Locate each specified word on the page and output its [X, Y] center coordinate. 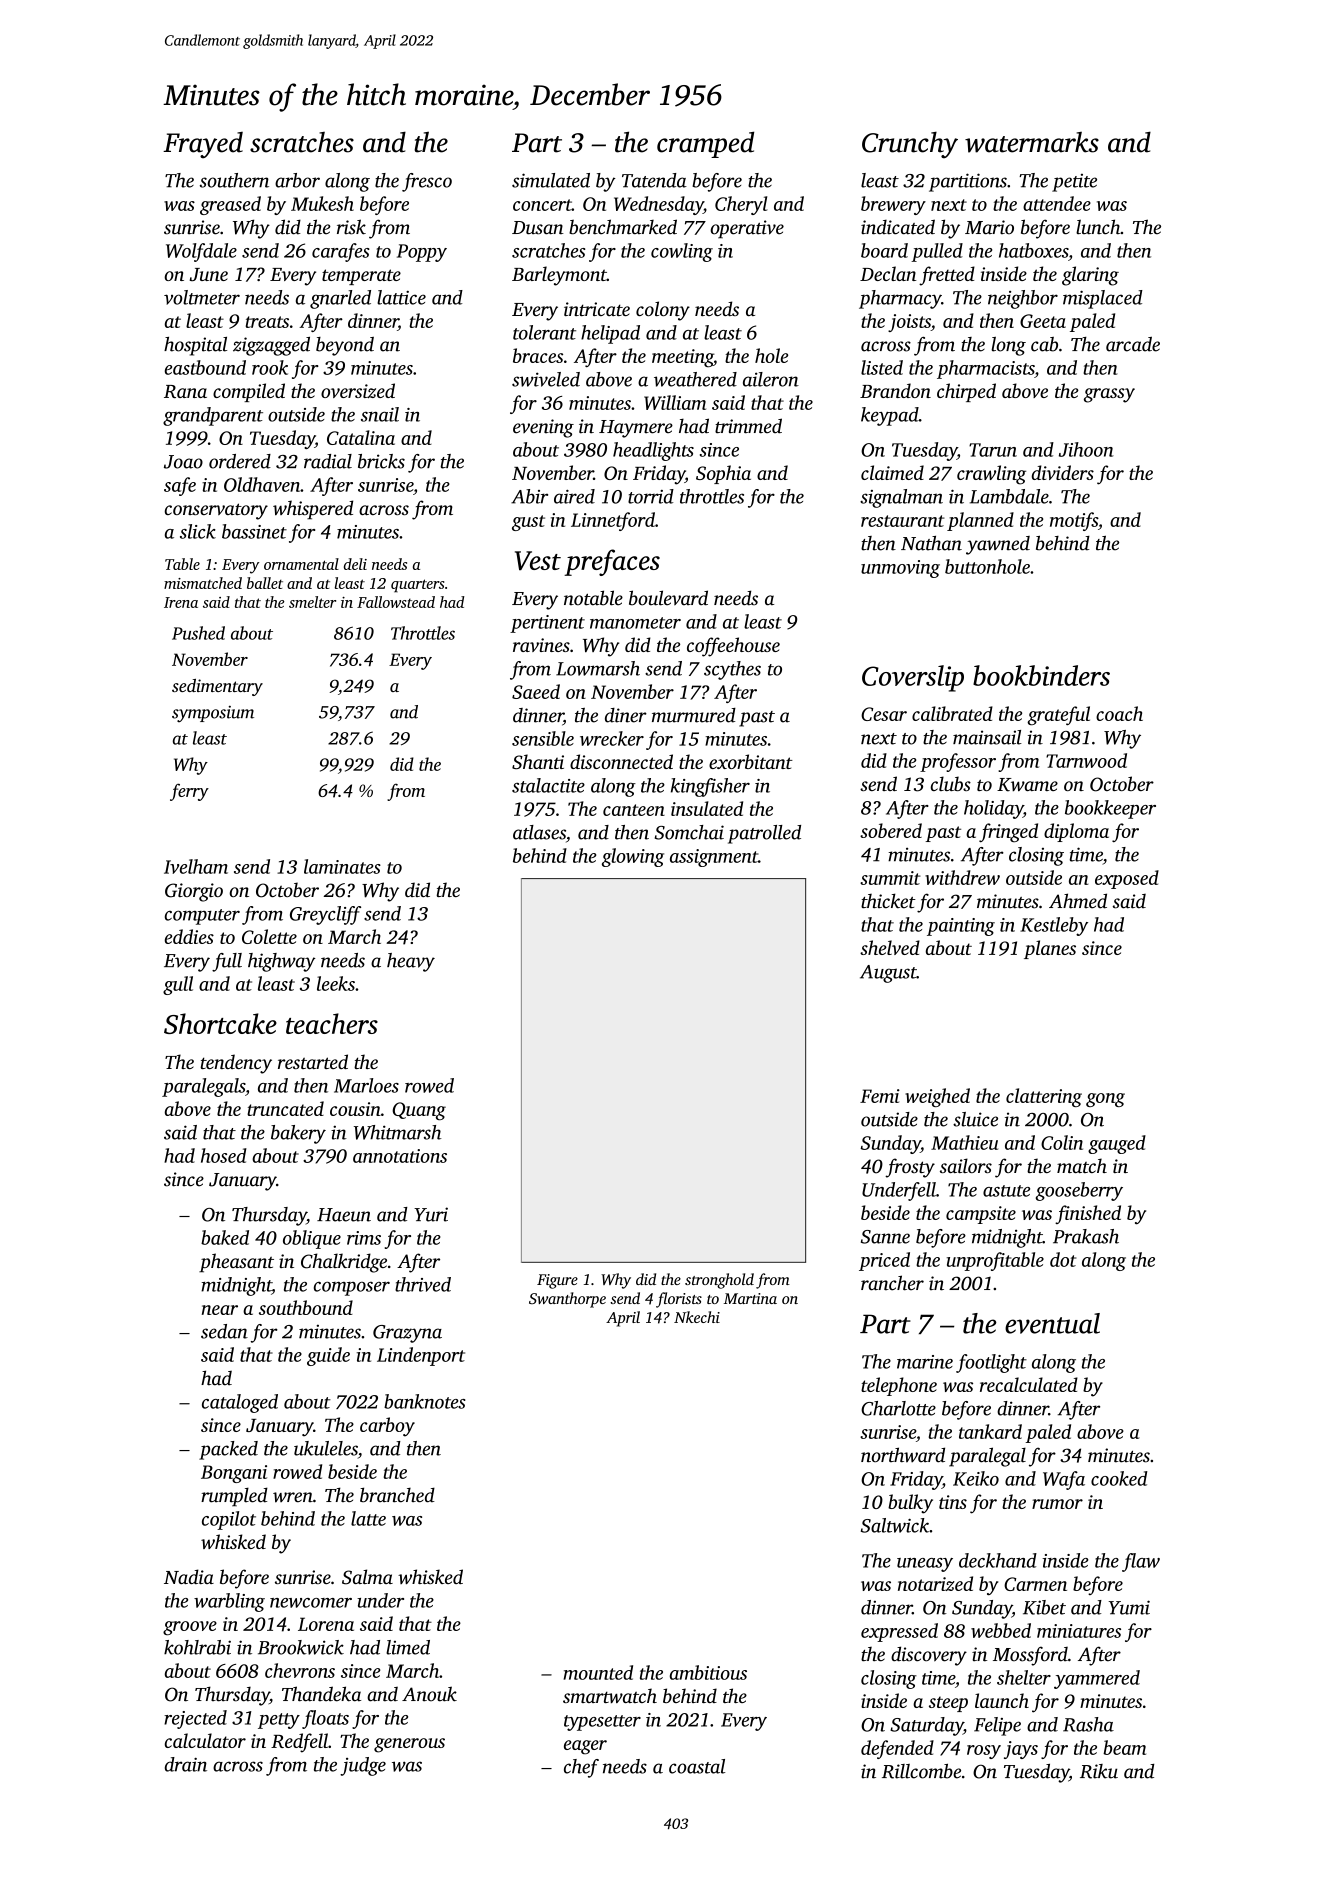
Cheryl [741, 205]
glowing [633, 857]
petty [279, 1721]
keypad [890, 416]
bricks [381, 461]
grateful [1058, 716]
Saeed [536, 691]
